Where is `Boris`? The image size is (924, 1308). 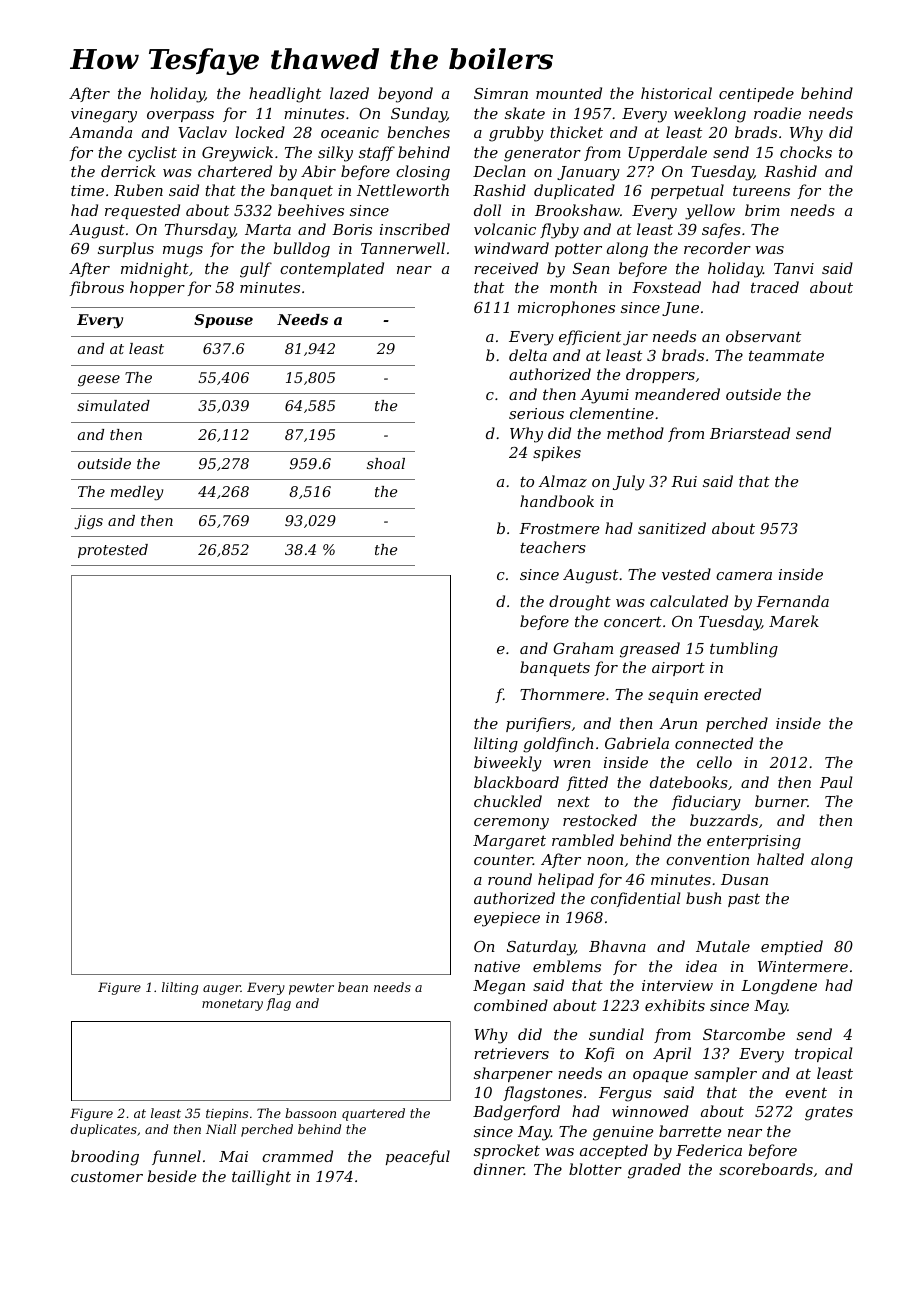 Boris is located at coordinates (352, 229).
